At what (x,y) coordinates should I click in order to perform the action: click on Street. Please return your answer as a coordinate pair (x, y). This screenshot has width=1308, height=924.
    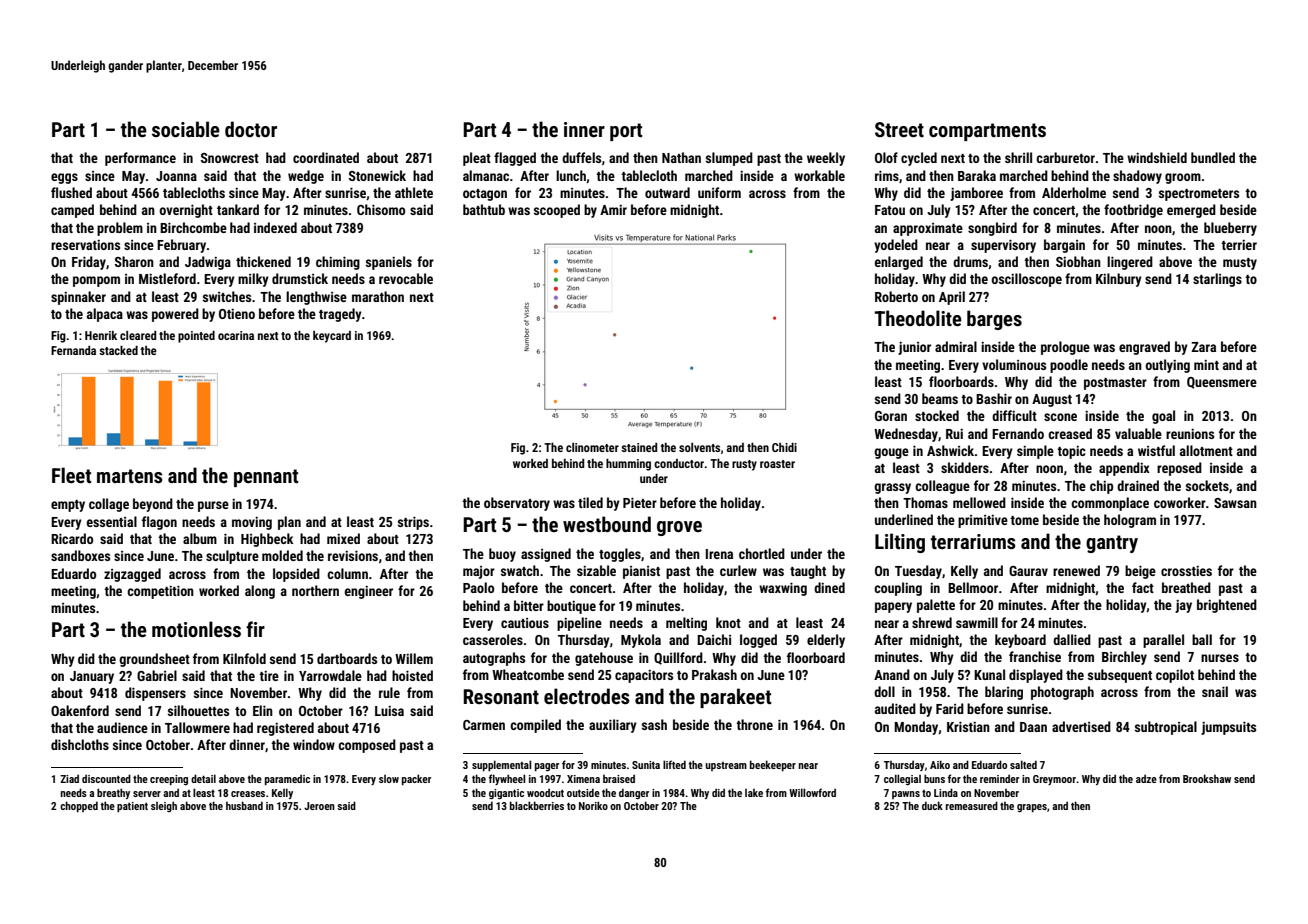
    Looking at the image, I should click on (899, 129).
